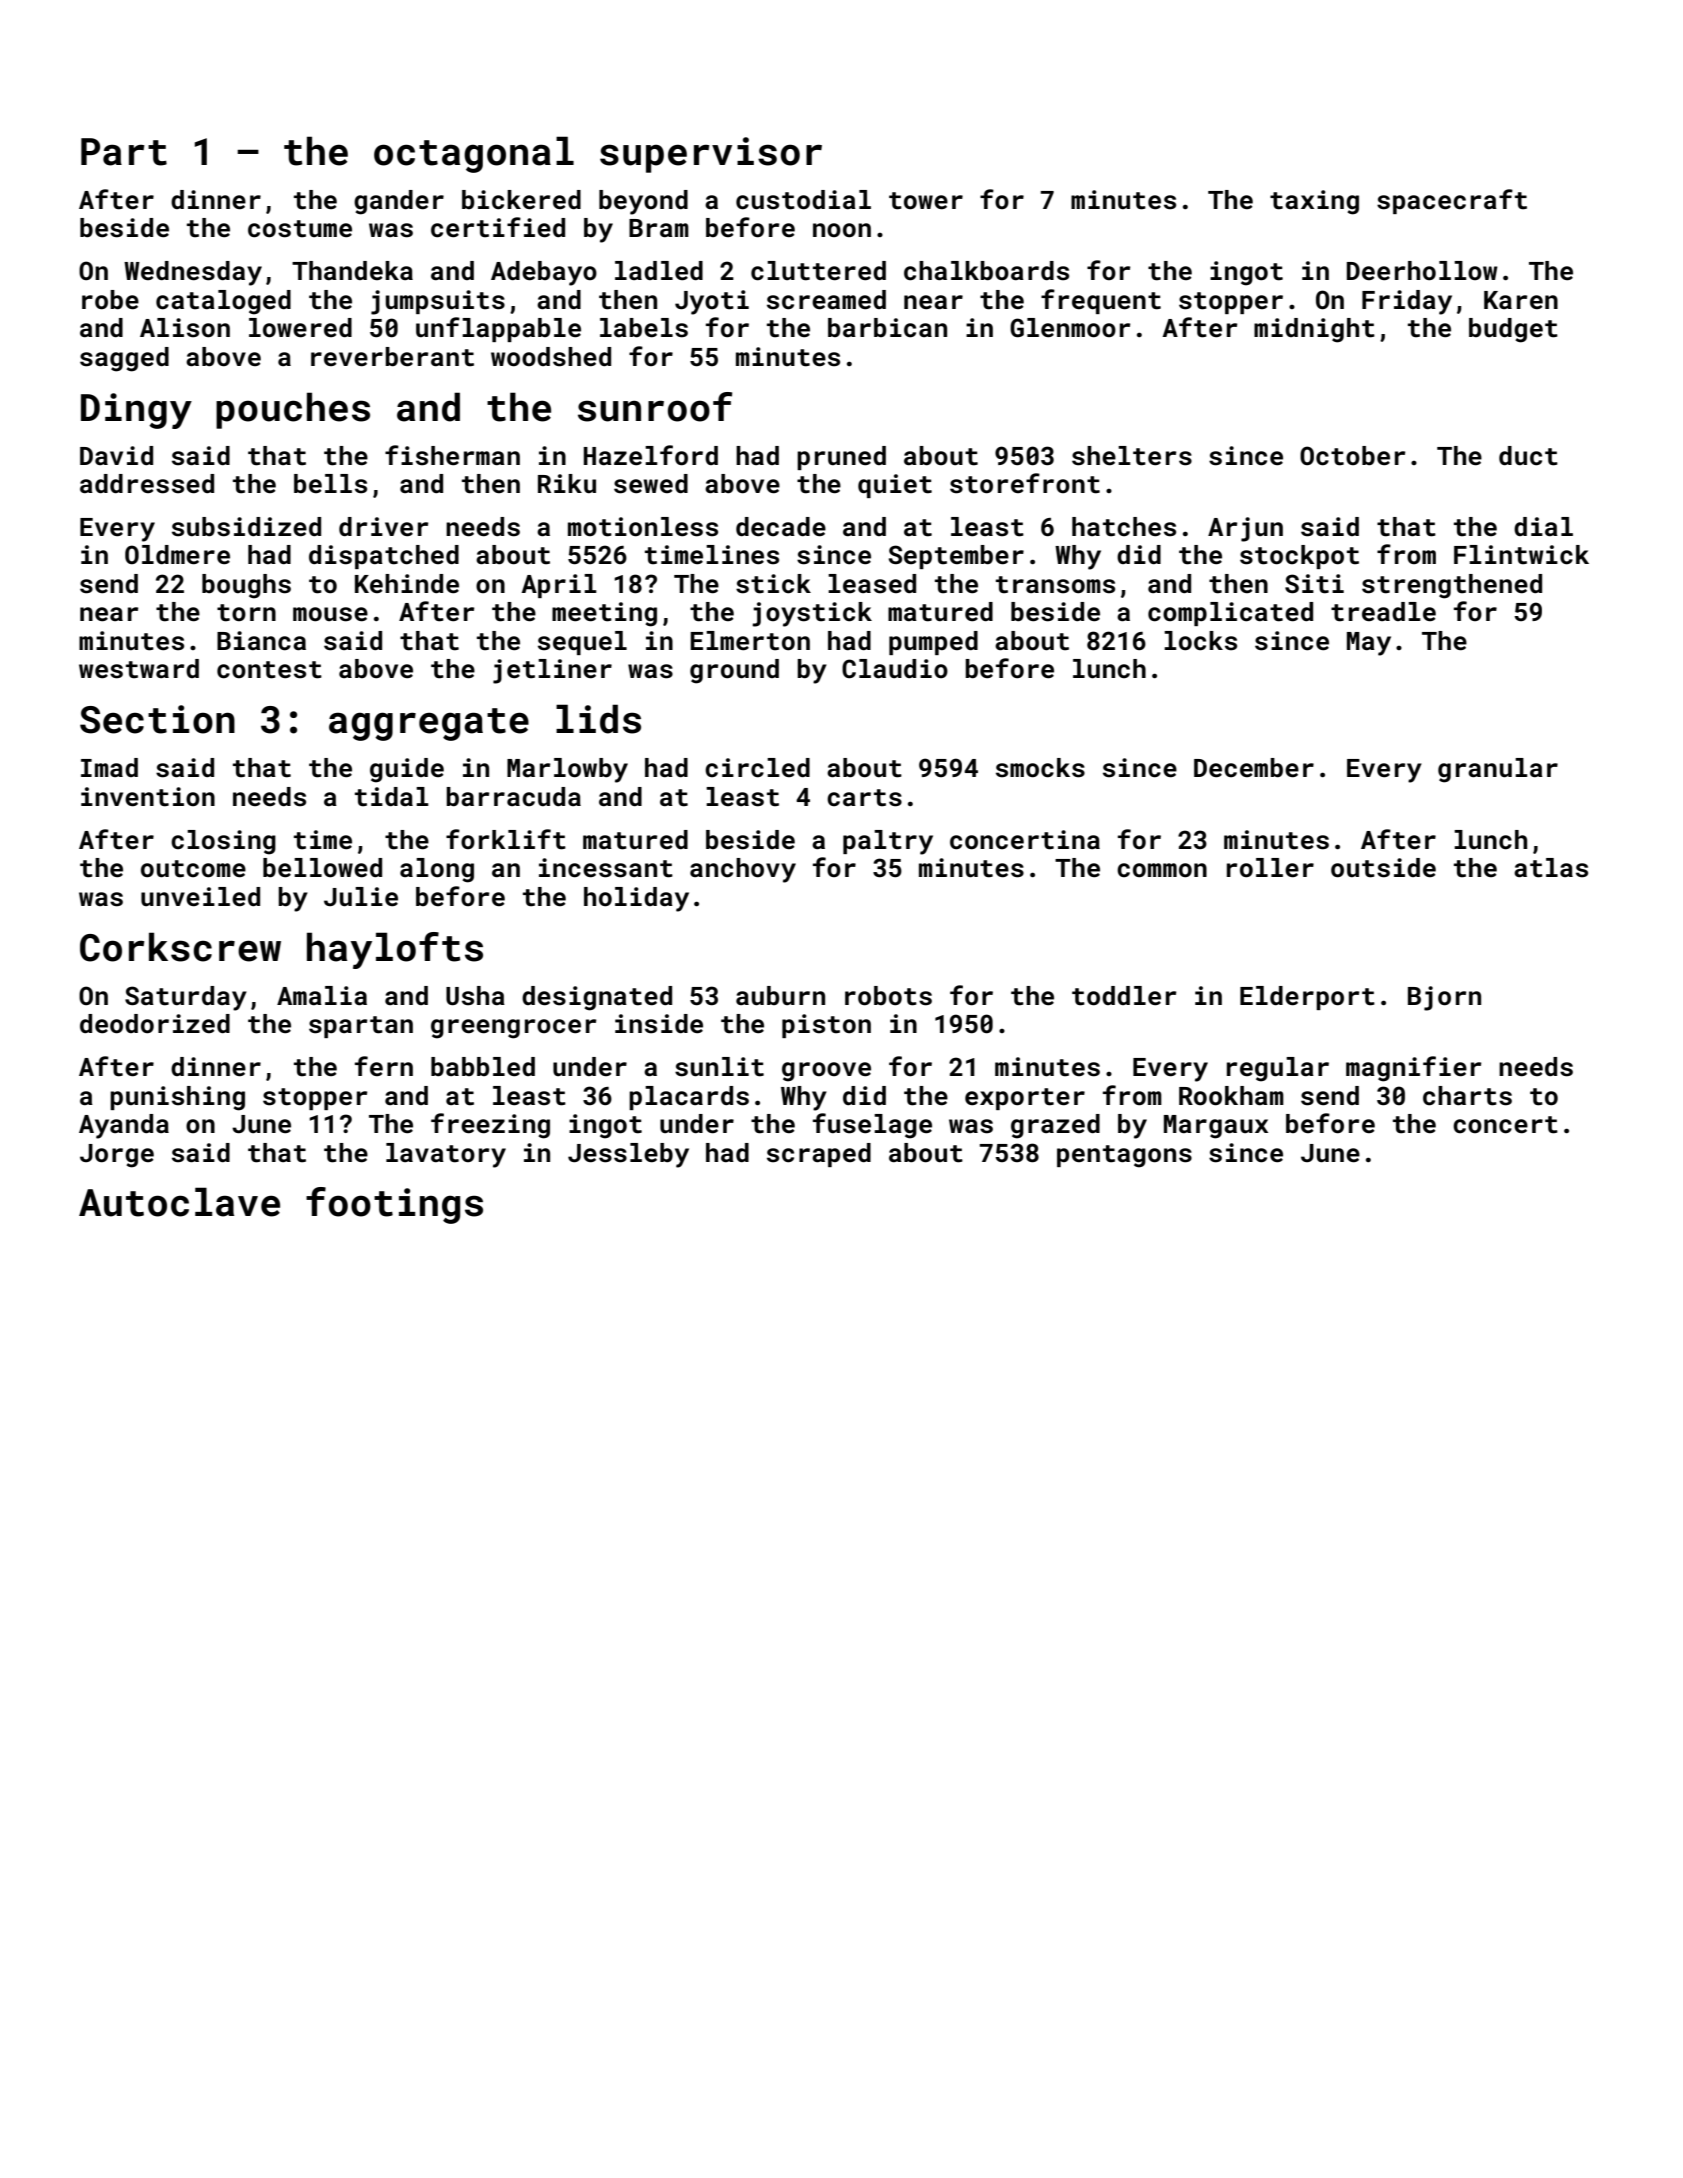 This image has width=1683, height=2178. I want to click on taxing, so click(1314, 202).
